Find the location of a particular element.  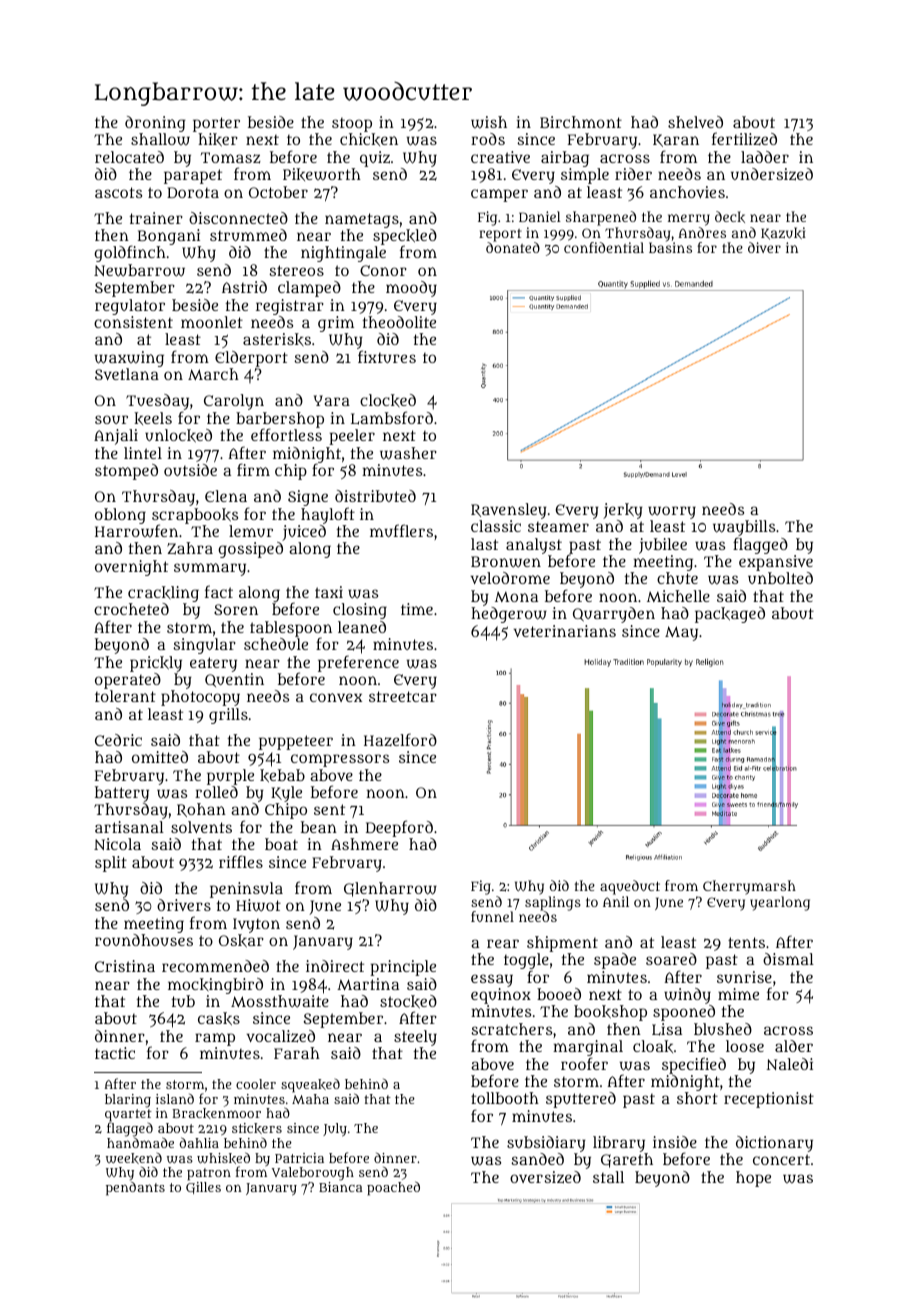

Mona is located at coordinates (516, 596).
